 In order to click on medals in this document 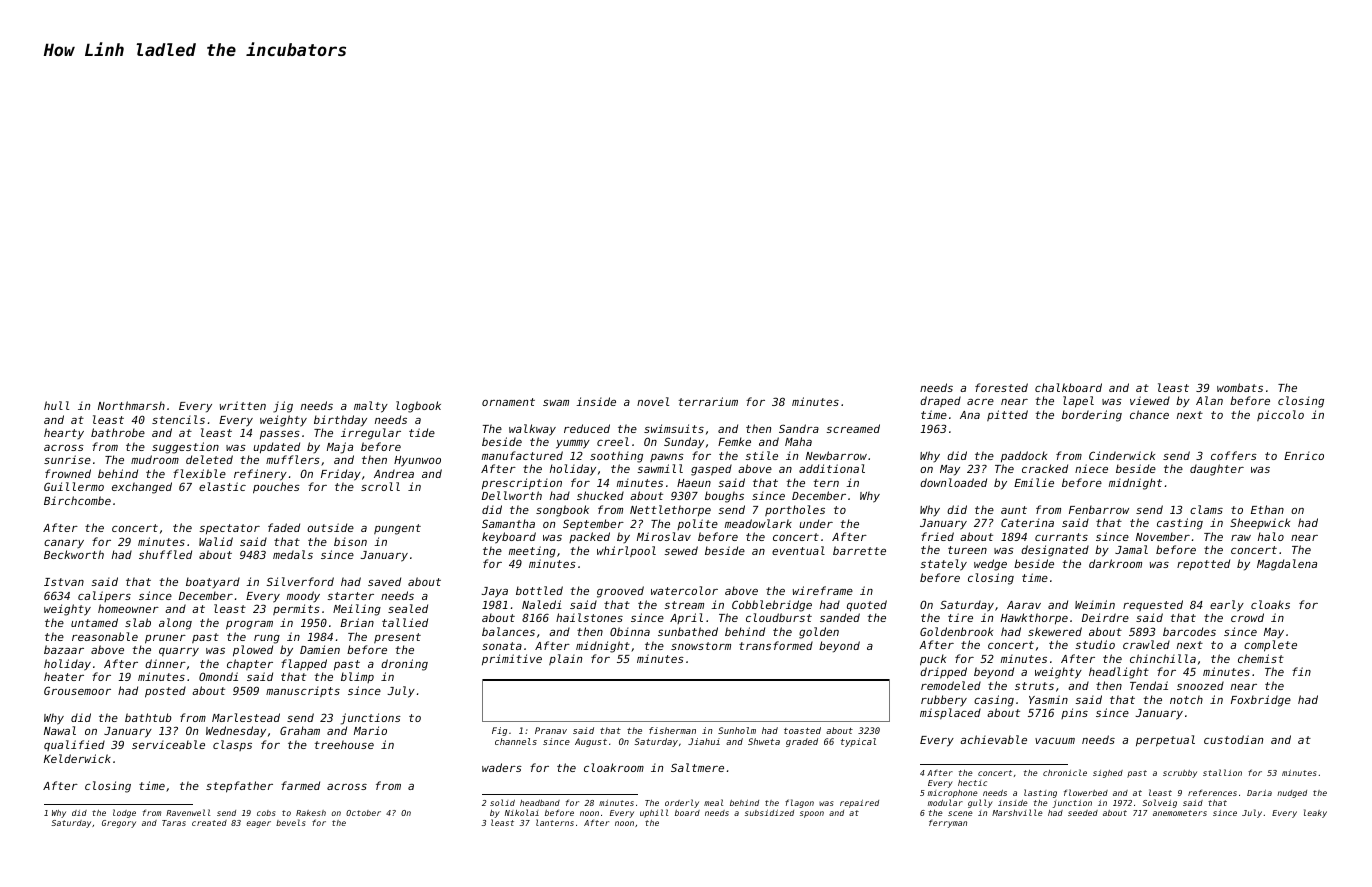, I will do `click(293, 554)`.
